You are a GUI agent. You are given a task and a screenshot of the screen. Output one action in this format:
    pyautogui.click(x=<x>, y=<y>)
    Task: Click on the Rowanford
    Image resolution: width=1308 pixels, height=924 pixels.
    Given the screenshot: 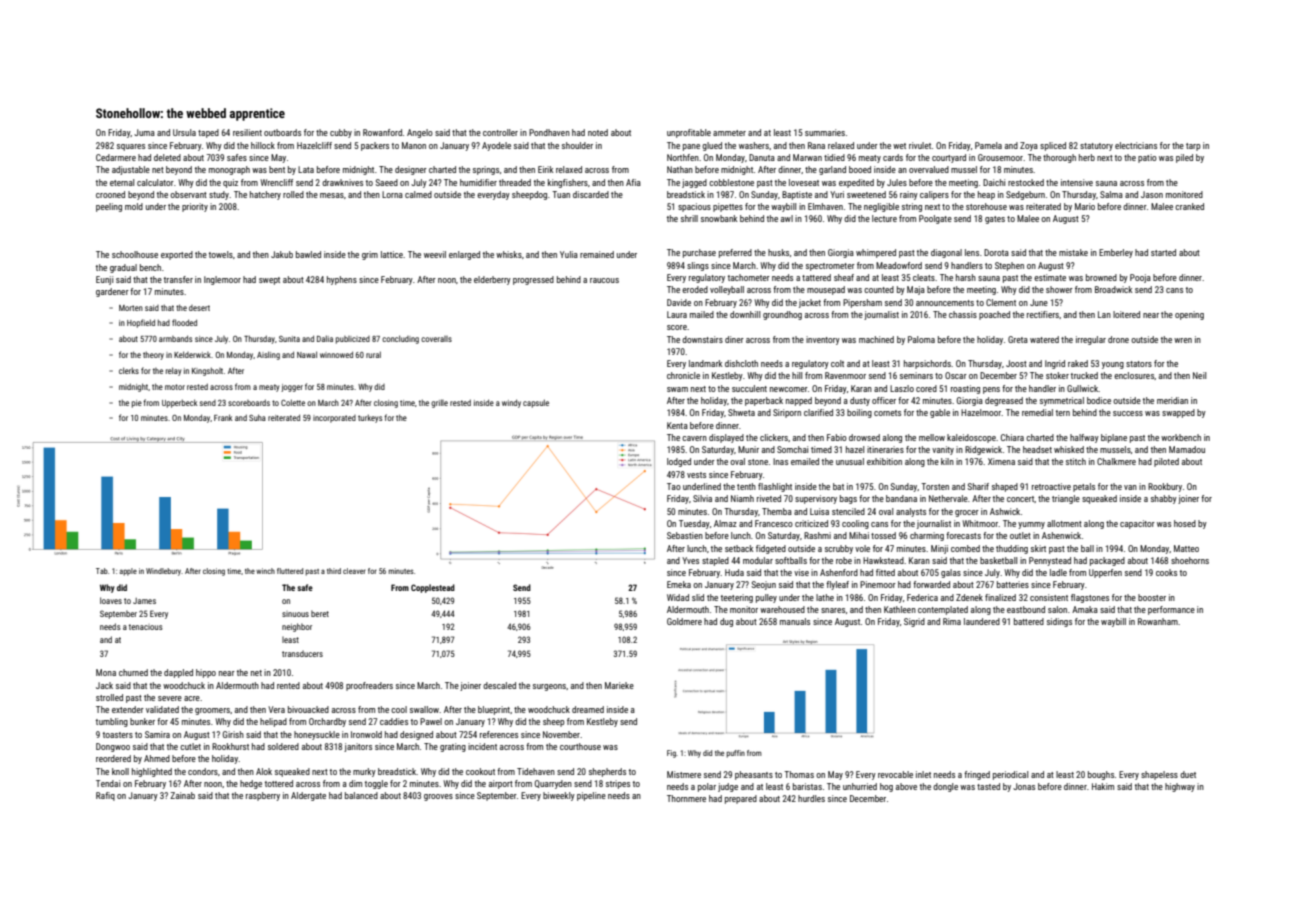 What is the action you would take?
    pyautogui.click(x=382, y=132)
